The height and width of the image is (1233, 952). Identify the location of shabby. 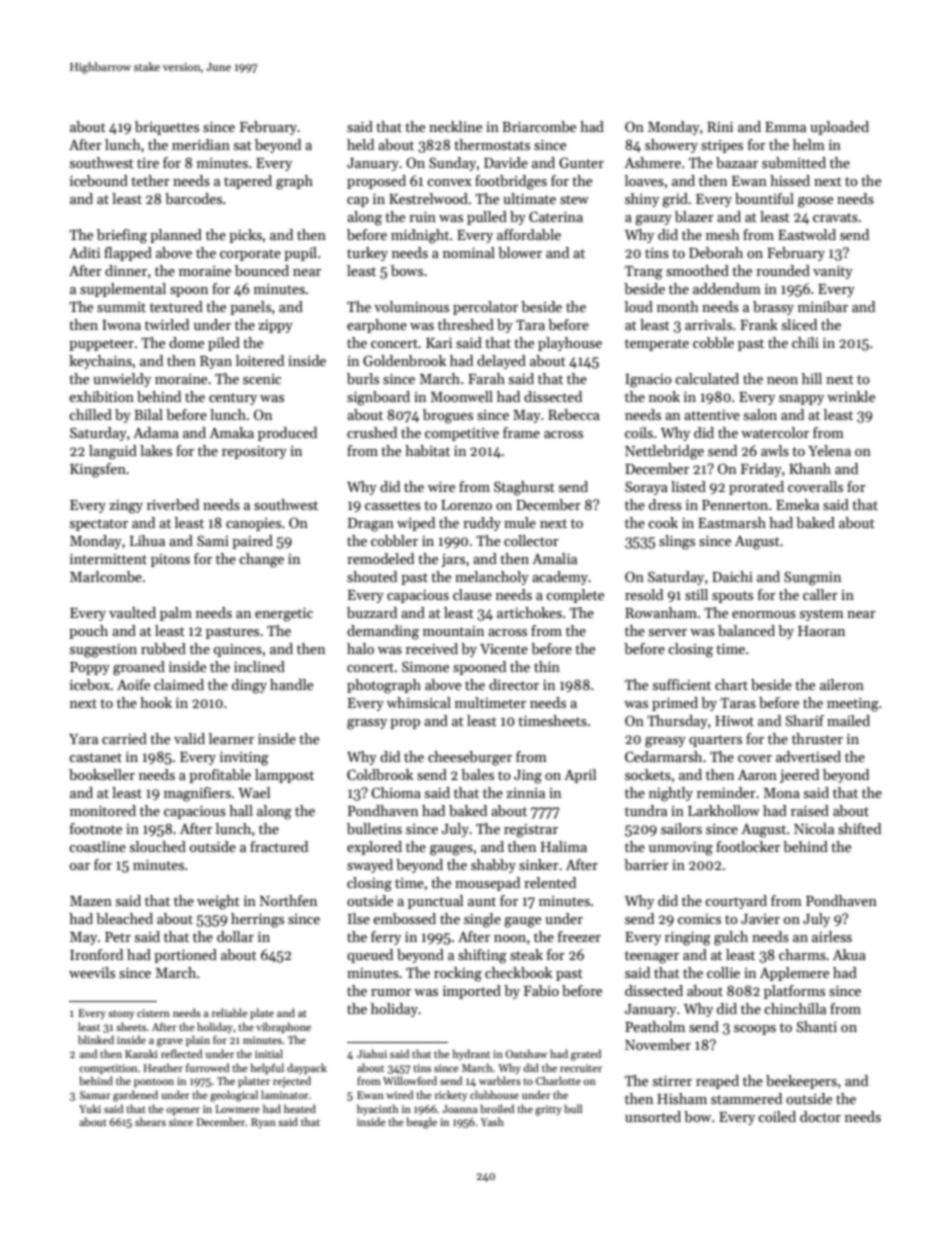
(493, 866).
